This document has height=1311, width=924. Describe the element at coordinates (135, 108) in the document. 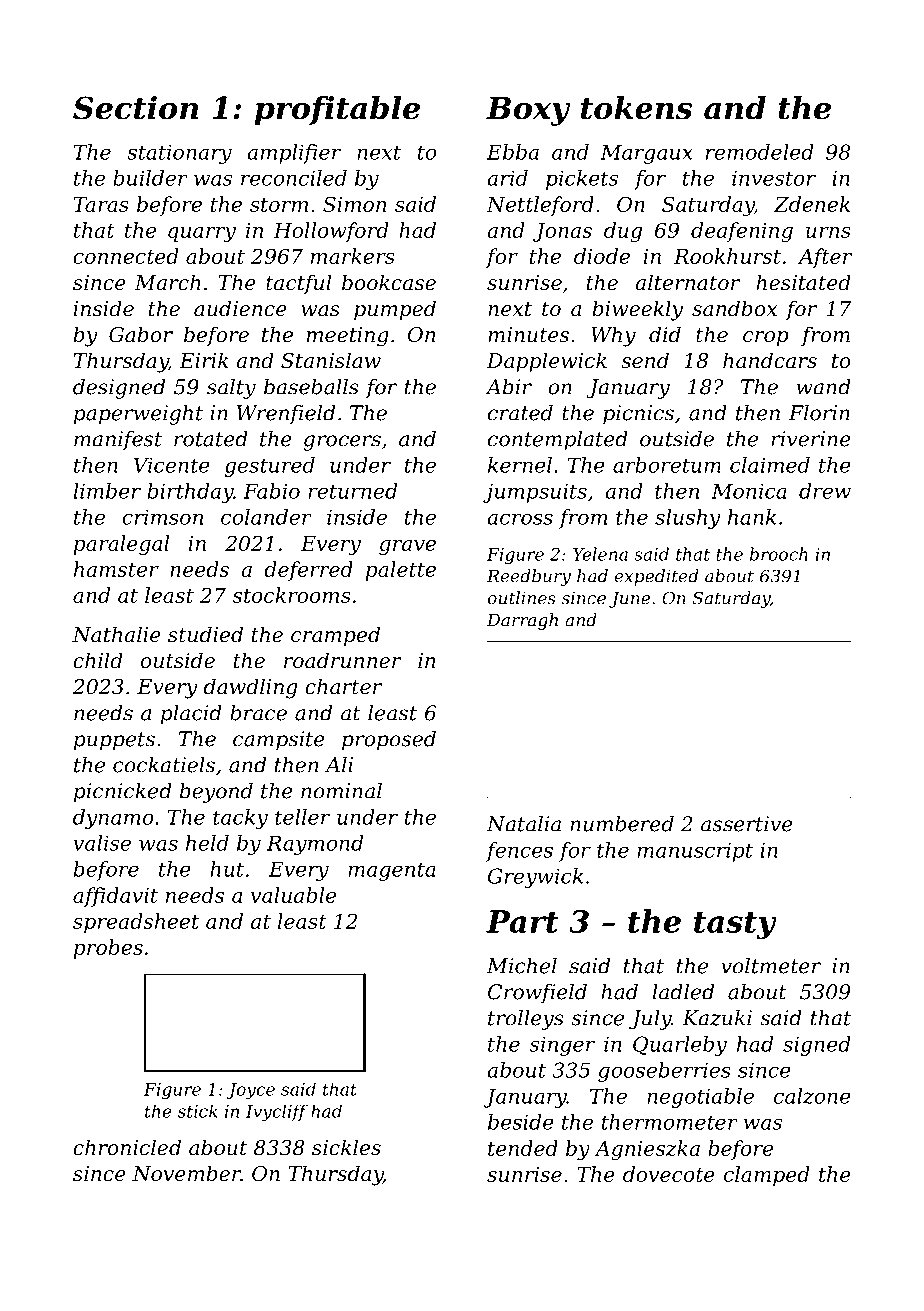

I see `Section` at that location.
